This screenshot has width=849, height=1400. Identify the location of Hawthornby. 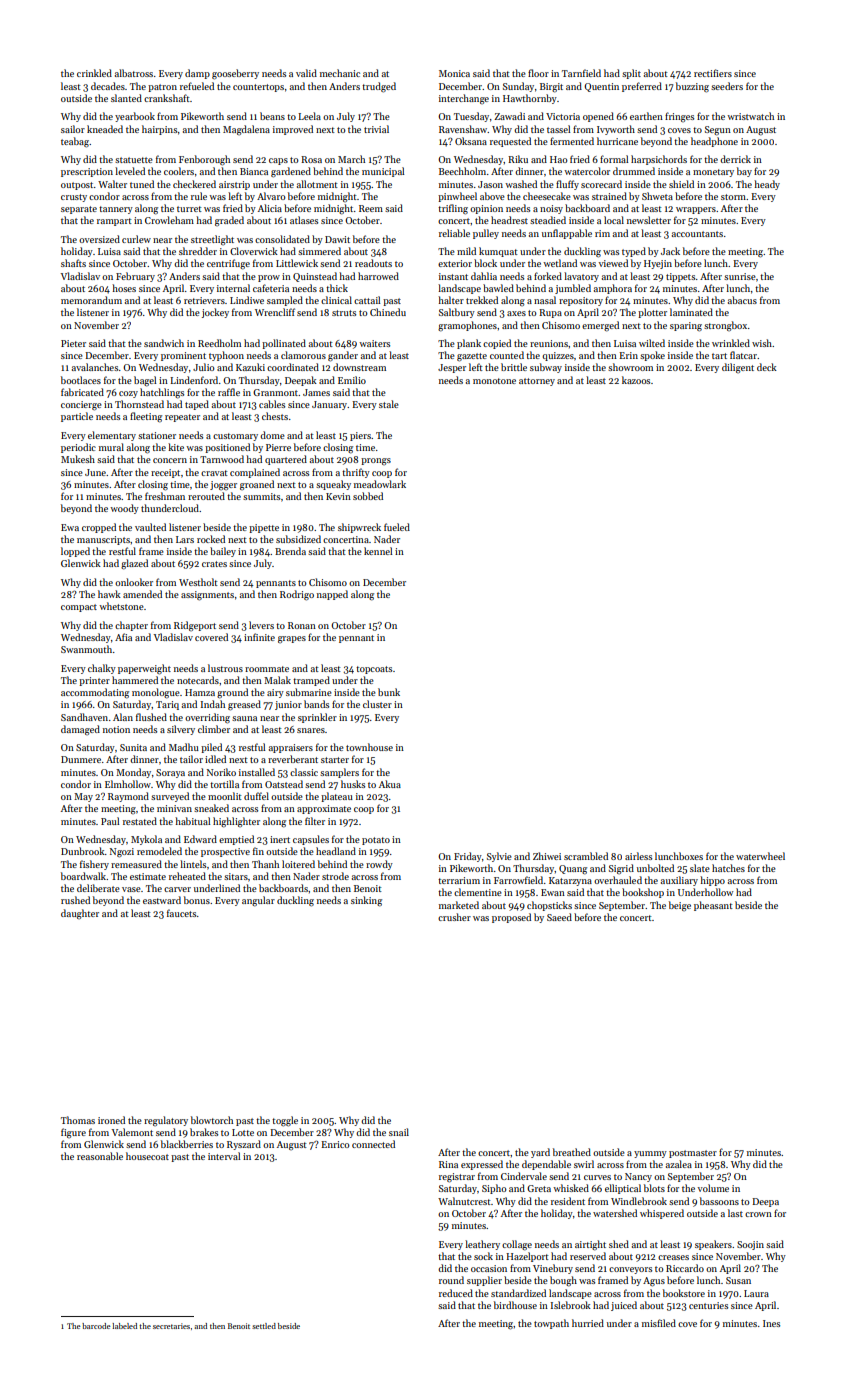
(530, 99).
